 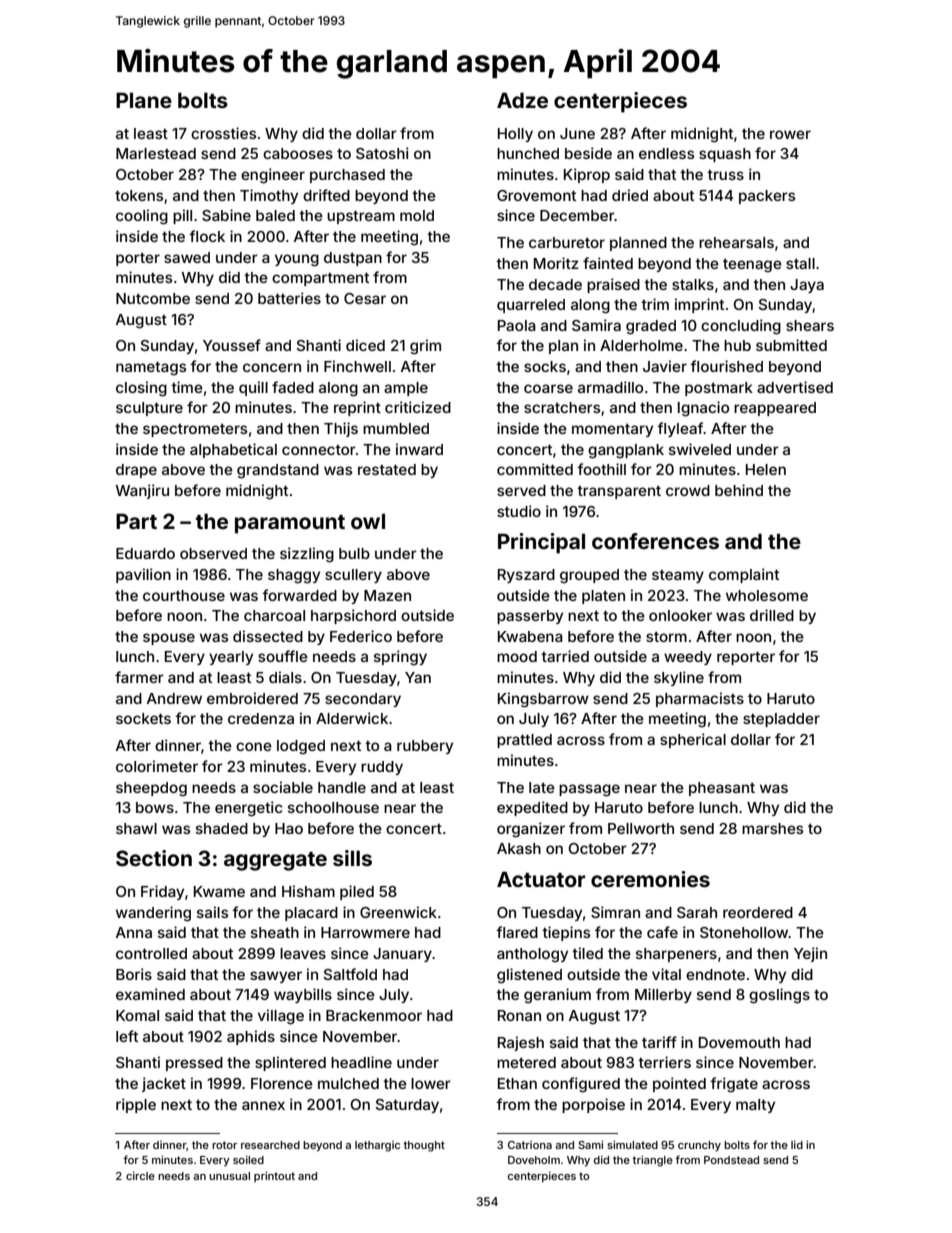 I want to click on thought, so click(x=424, y=1146).
